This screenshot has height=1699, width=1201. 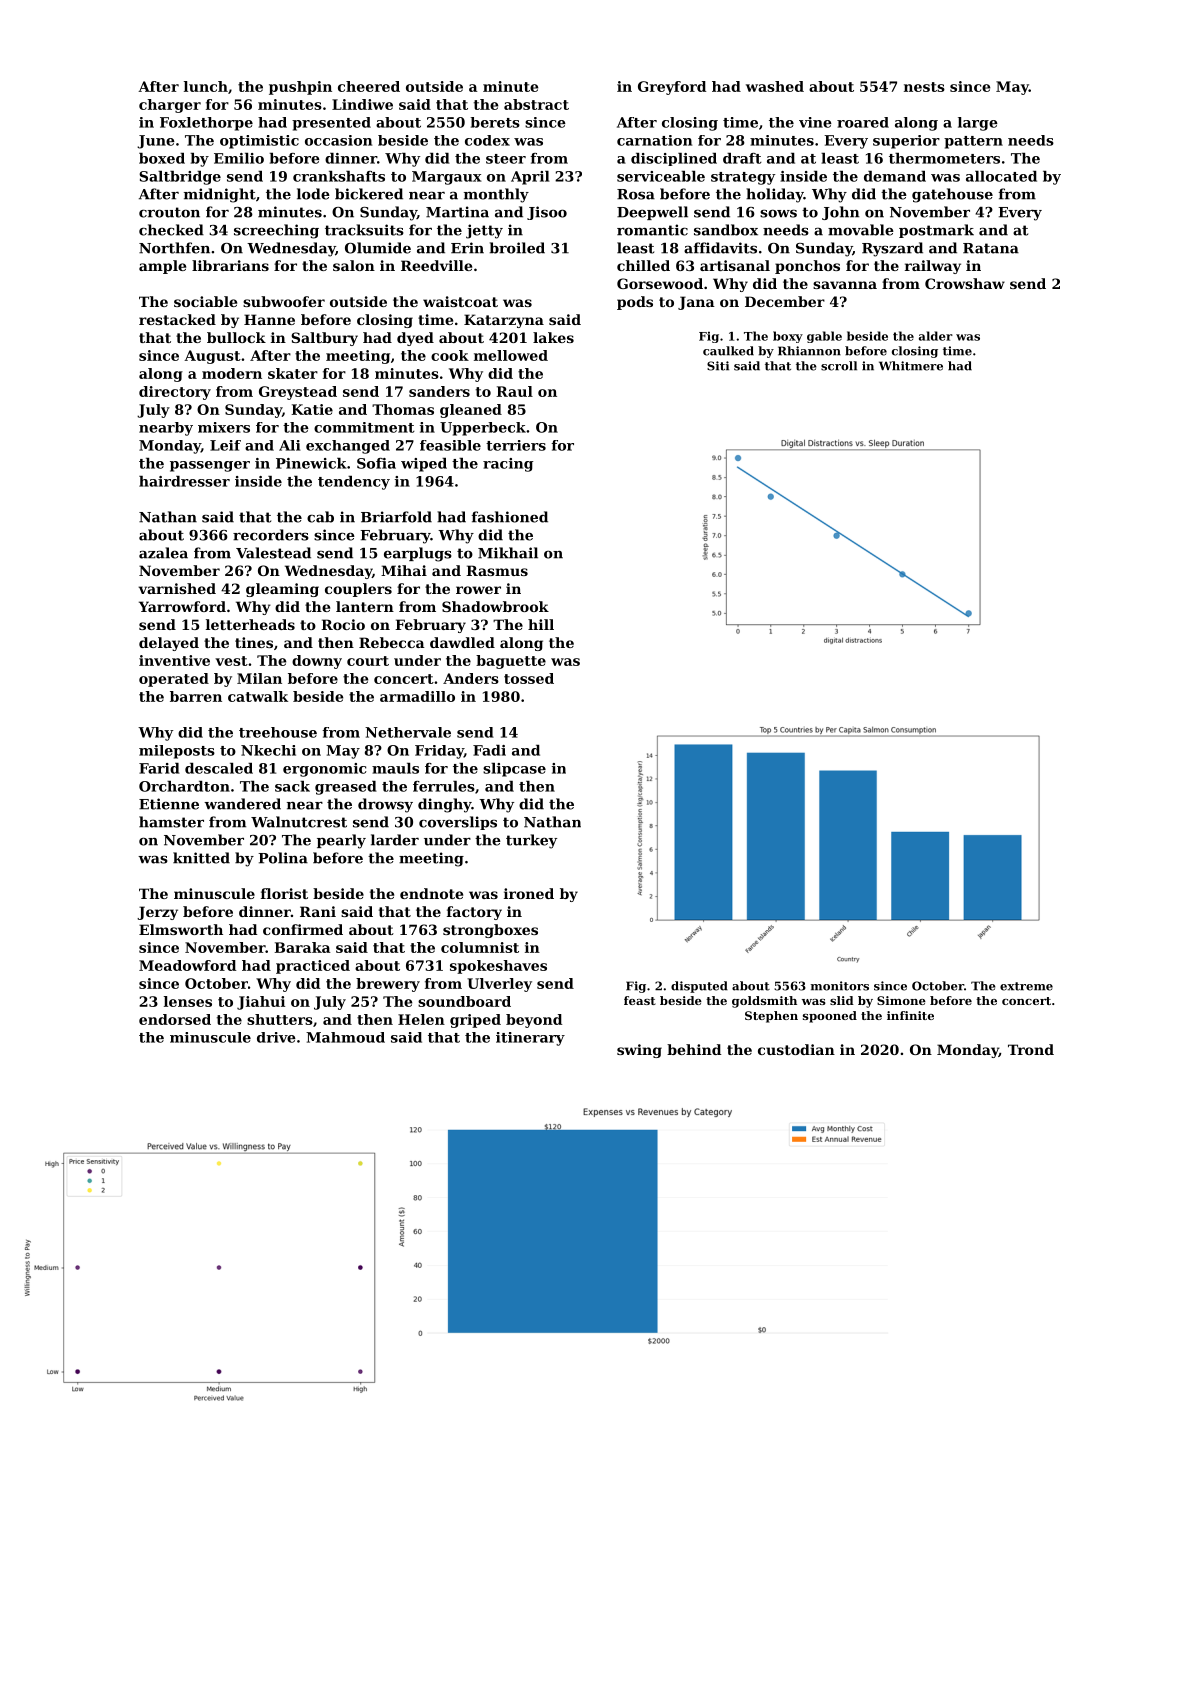 I want to click on drive, so click(x=276, y=1037).
